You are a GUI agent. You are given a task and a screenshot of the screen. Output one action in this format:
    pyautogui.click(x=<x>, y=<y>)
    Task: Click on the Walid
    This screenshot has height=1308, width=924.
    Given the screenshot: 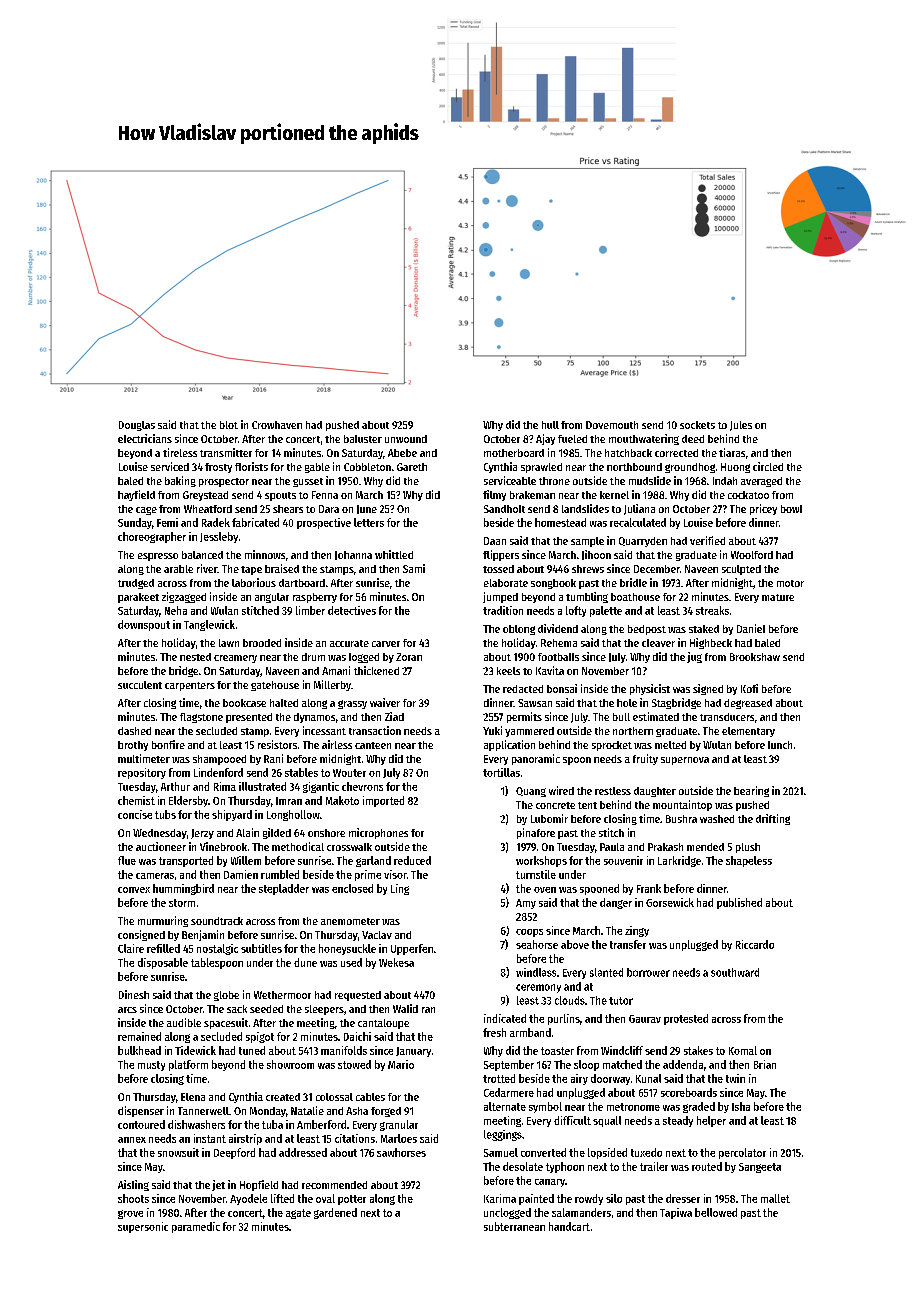 What is the action you would take?
    pyautogui.click(x=405, y=1008)
